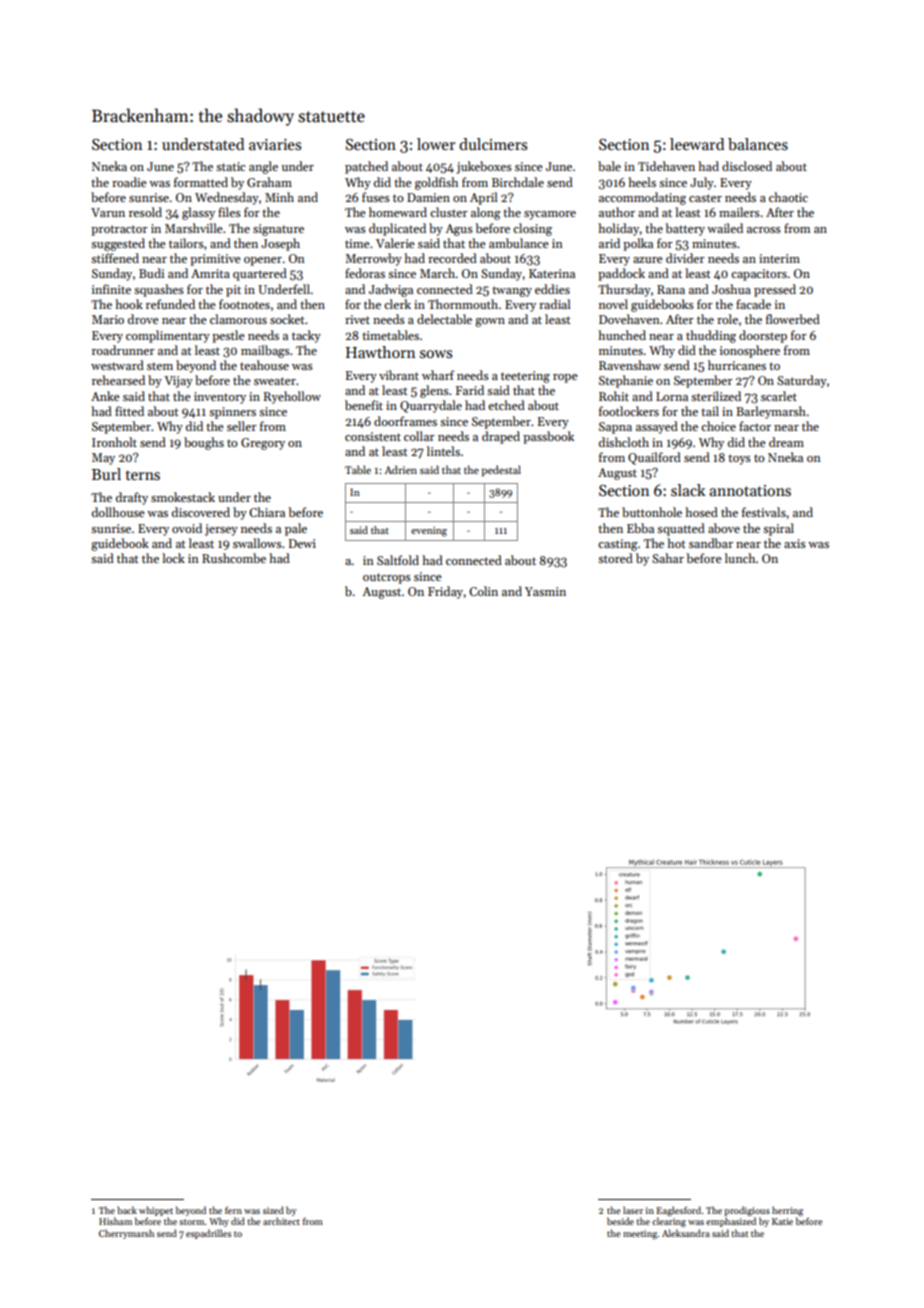 This screenshot has height=1308, width=924. What do you see at coordinates (234, 558) in the screenshot?
I see `Rushcombe` at bounding box center [234, 558].
